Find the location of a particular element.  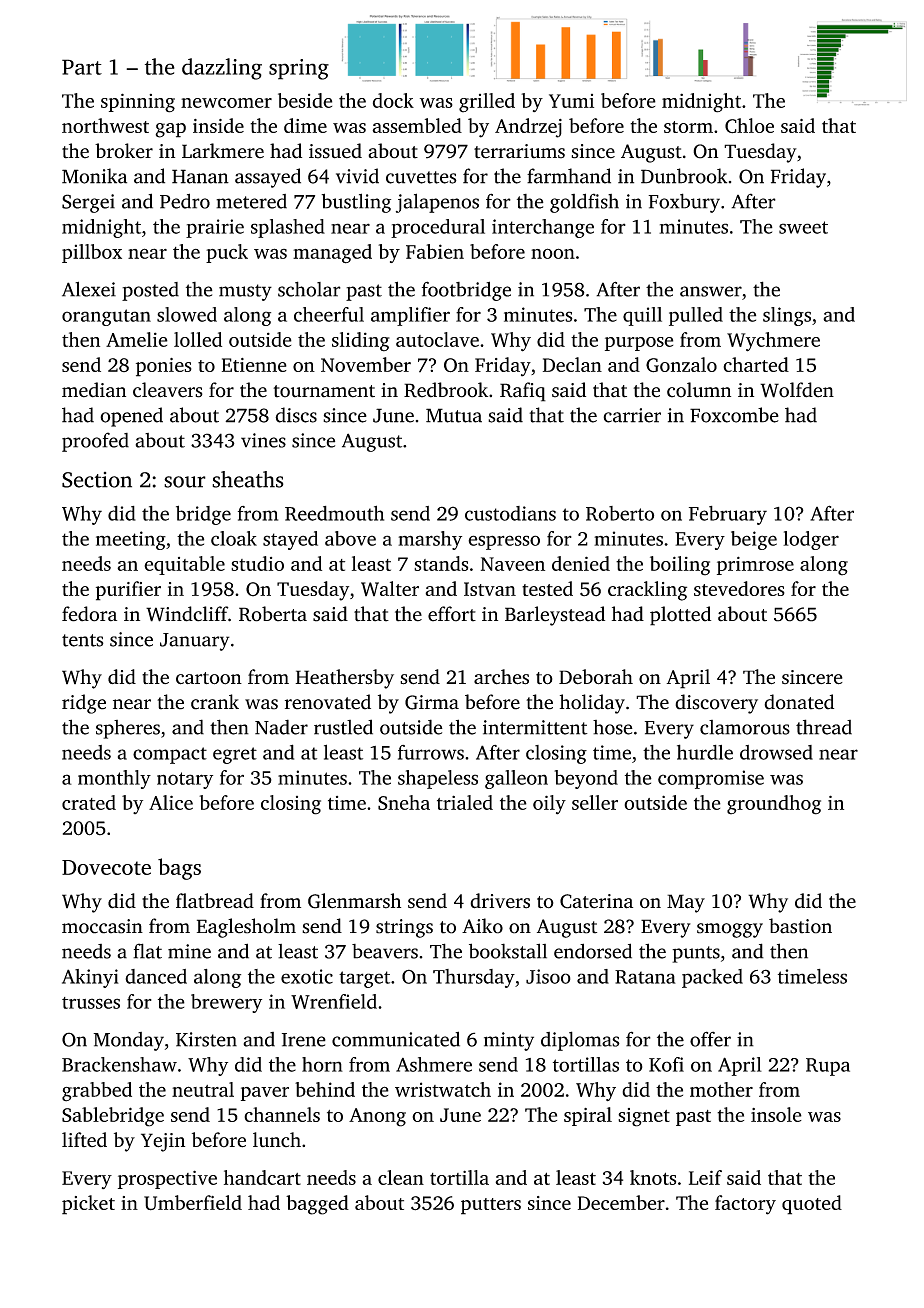

primrose is located at coordinates (755, 565).
